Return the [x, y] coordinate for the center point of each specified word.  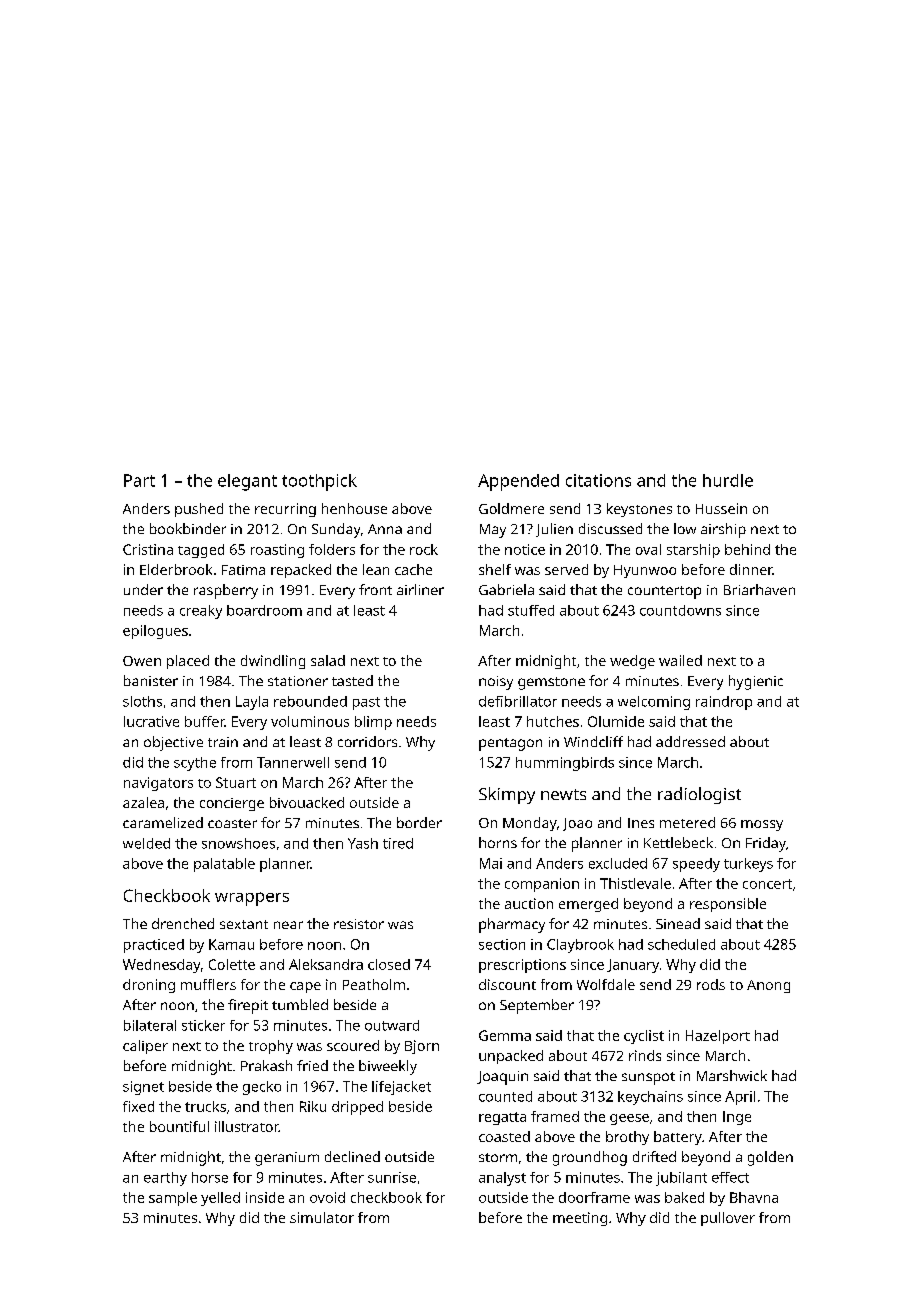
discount [507, 984]
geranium [287, 1159]
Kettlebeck [678, 842]
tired [398, 843]
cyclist [644, 1037]
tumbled [300, 1004]
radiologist [699, 795]
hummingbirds [565, 764]
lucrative [151, 721]
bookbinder [188, 528]
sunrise [392, 1177]
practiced [154, 946]
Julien [554, 530]
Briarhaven [759, 589]
